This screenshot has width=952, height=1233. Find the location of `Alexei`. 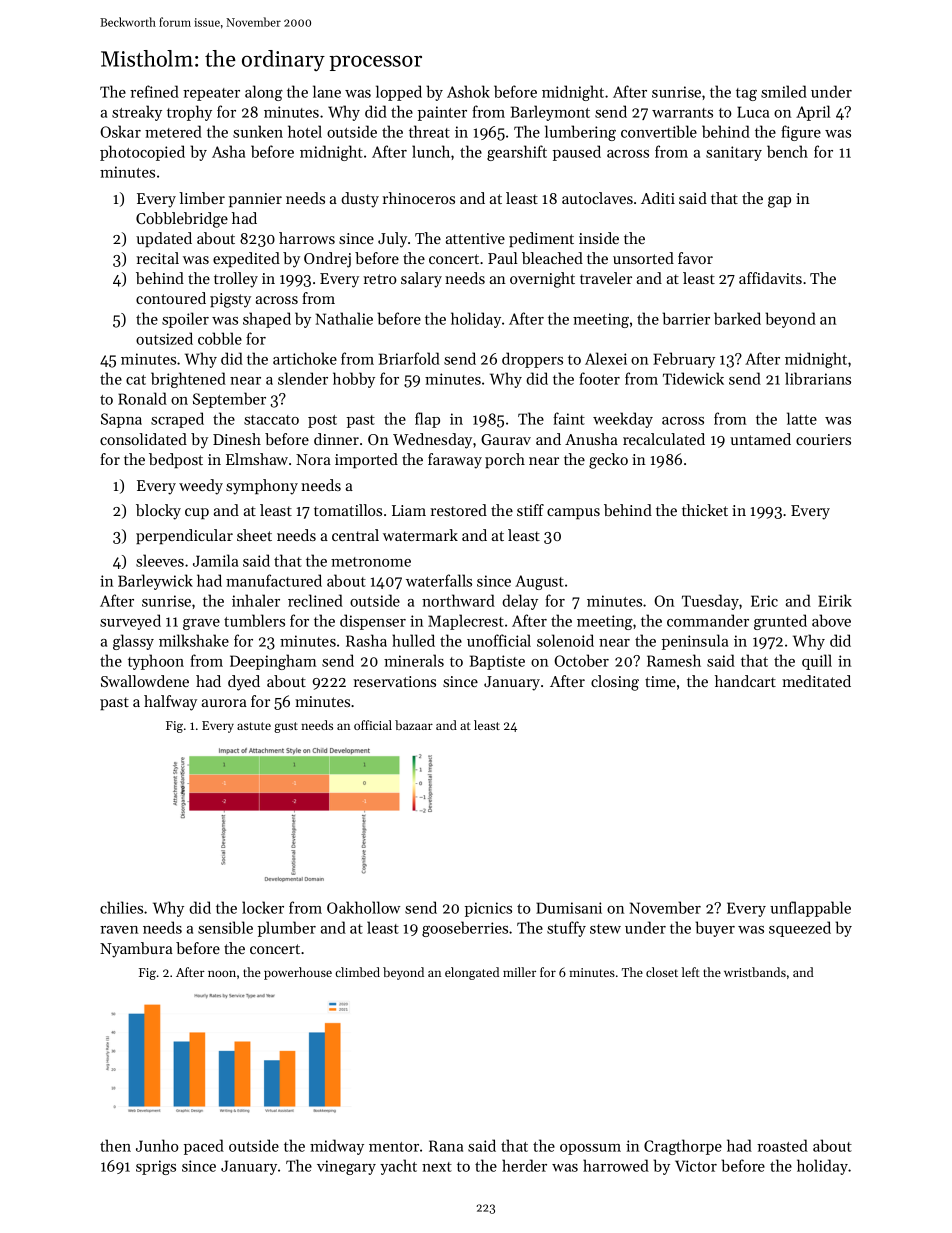

Alexei is located at coordinates (606, 358).
